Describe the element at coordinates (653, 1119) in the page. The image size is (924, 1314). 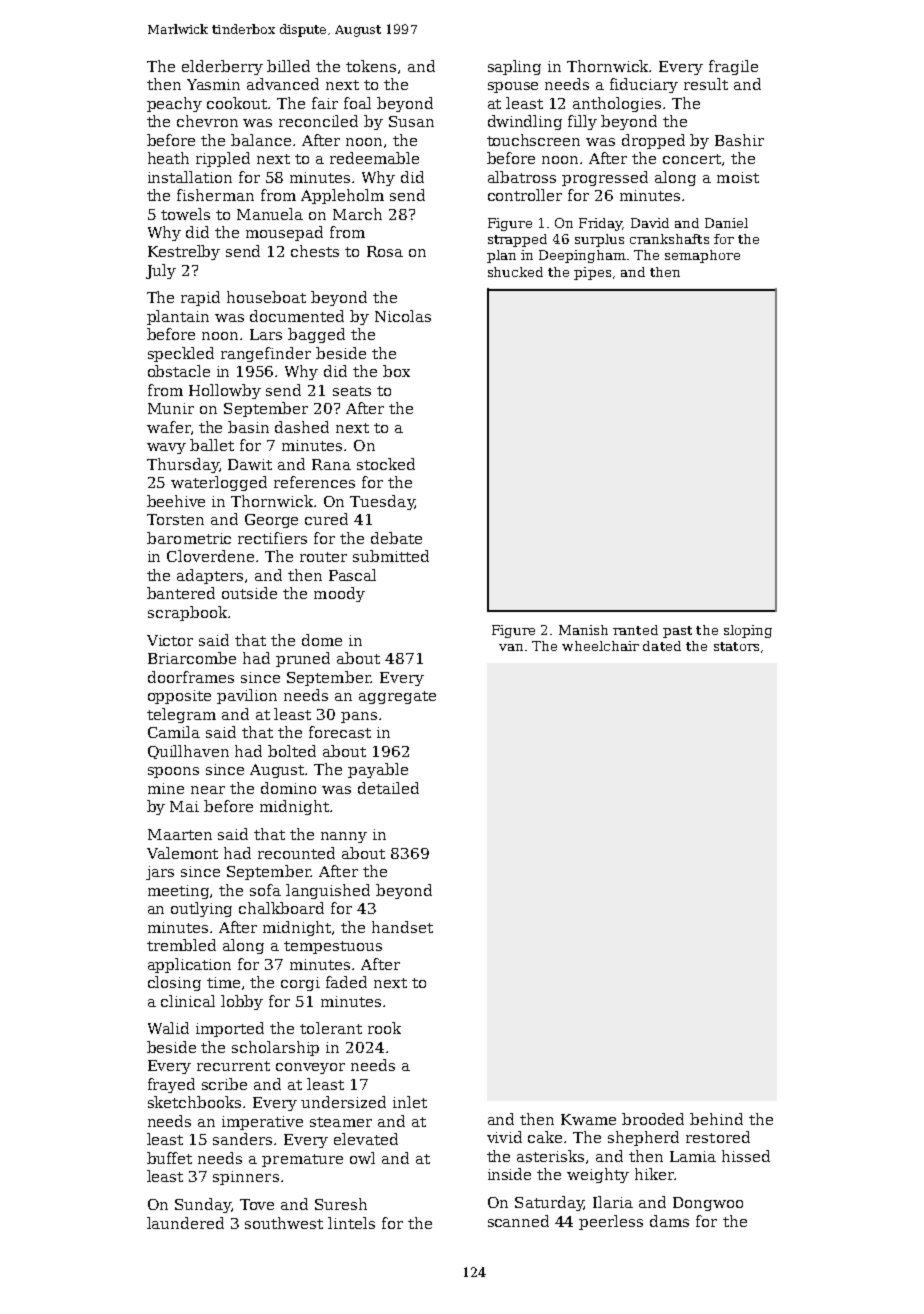
I see `brooded` at that location.
